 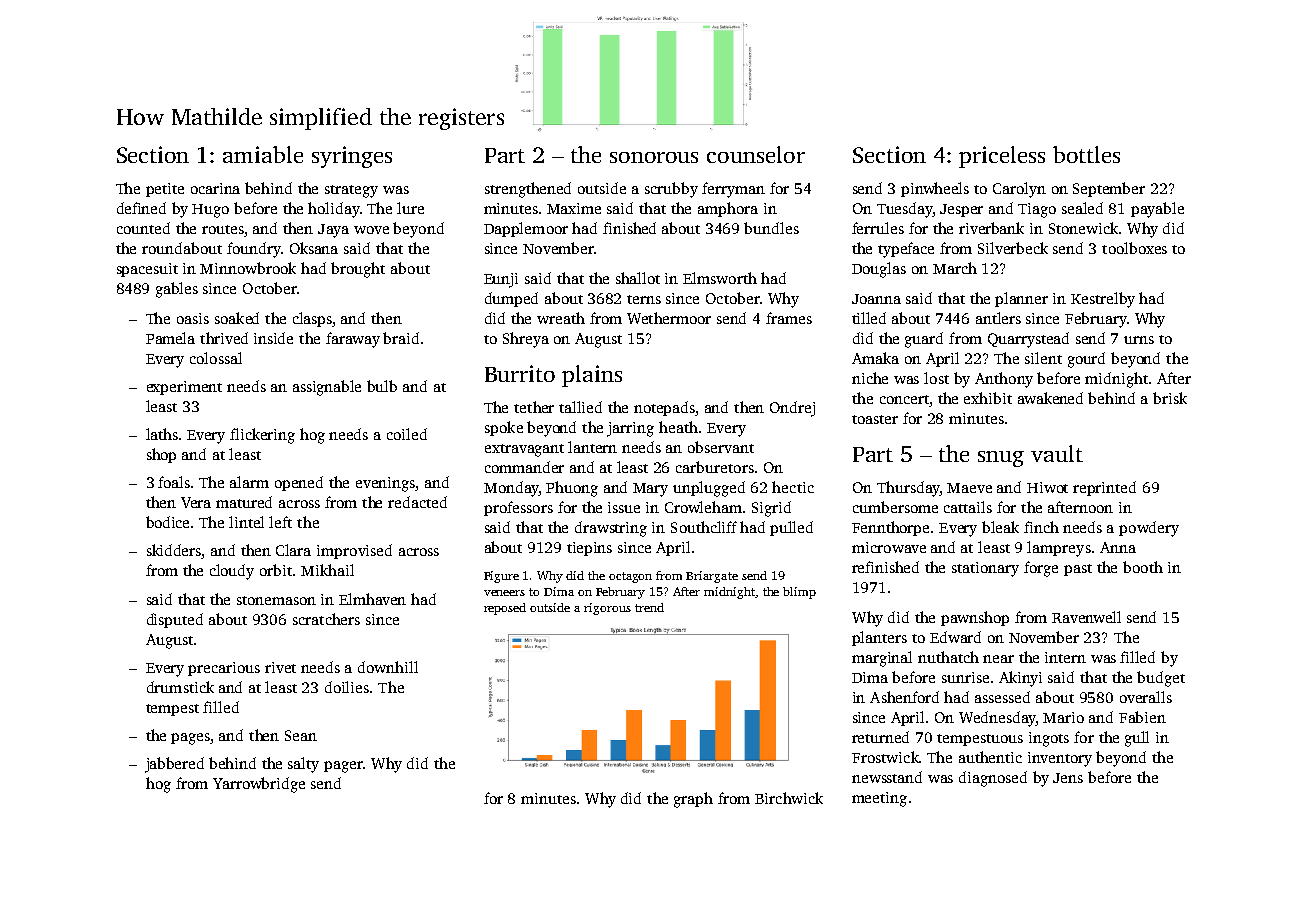 I want to click on salty, so click(x=303, y=765).
